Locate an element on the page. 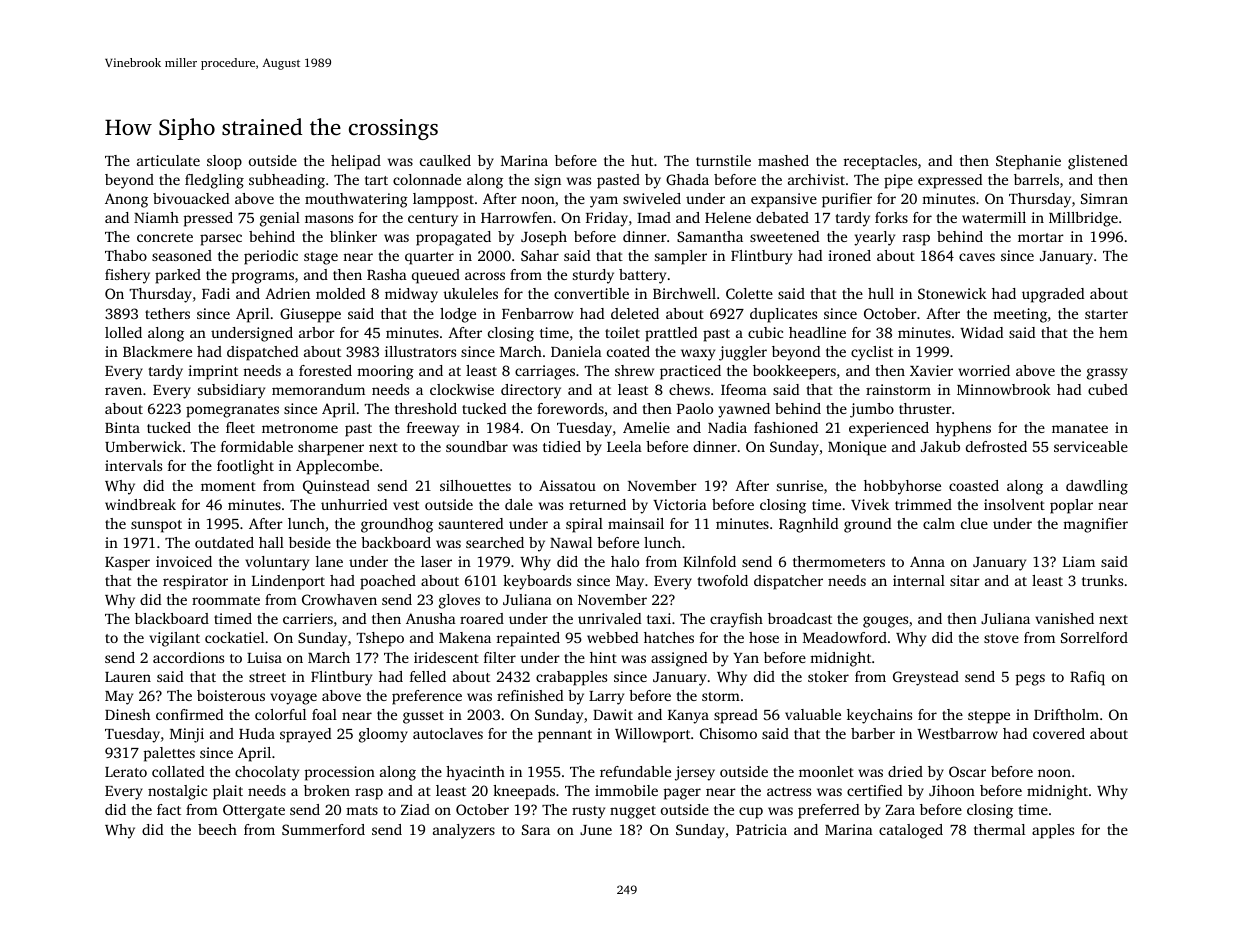 This document has height=952, width=1233. gloves is located at coordinates (459, 601).
